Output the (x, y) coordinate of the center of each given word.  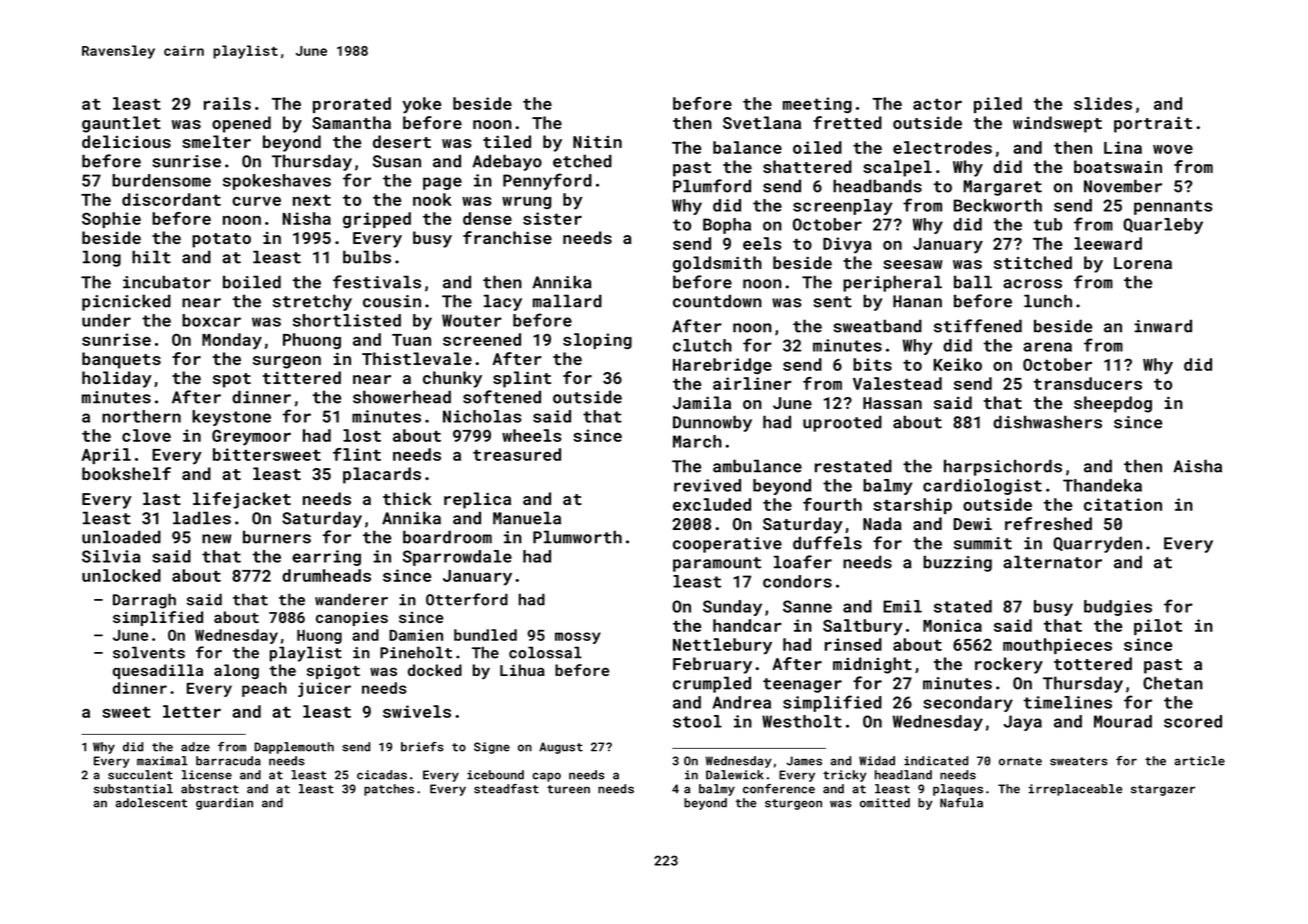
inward (1163, 326)
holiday (117, 379)
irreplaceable (1075, 790)
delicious (126, 141)
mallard (567, 301)
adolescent (151, 803)
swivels (417, 711)
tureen (568, 789)
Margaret (1003, 188)
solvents (149, 652)
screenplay (842, 207)
